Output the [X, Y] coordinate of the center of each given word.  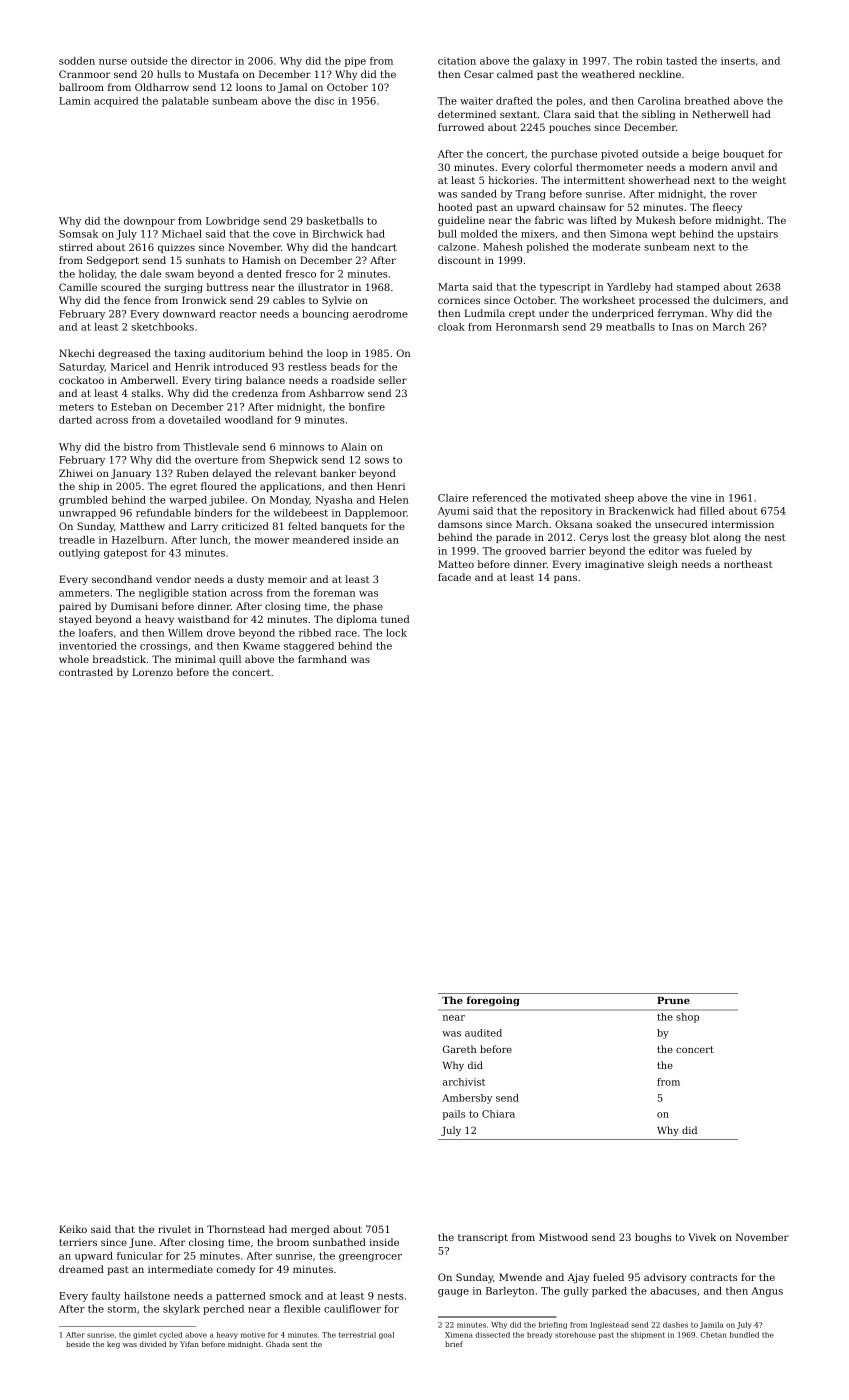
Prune [673, 1000]
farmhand [322, 659]
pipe [355, 62]
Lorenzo [152, 672]
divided [153, 1344]
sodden [77, 61]
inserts [738, 61]
